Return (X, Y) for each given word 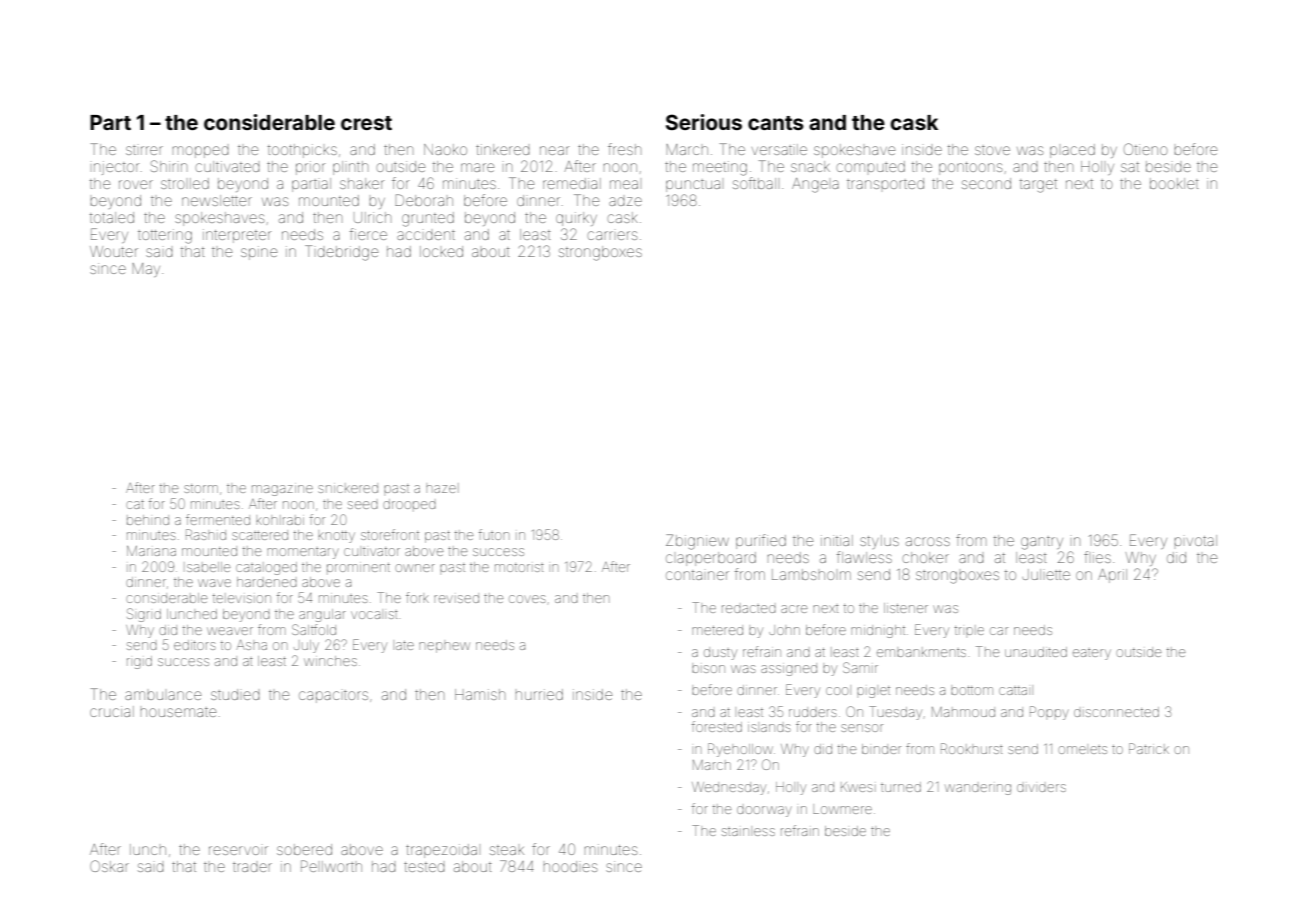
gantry (1042, 543)
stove (992, 150)
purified (761, 541)
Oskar (109, 866)
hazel (442, 488)
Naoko (445, 149)
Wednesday (729, 788)
